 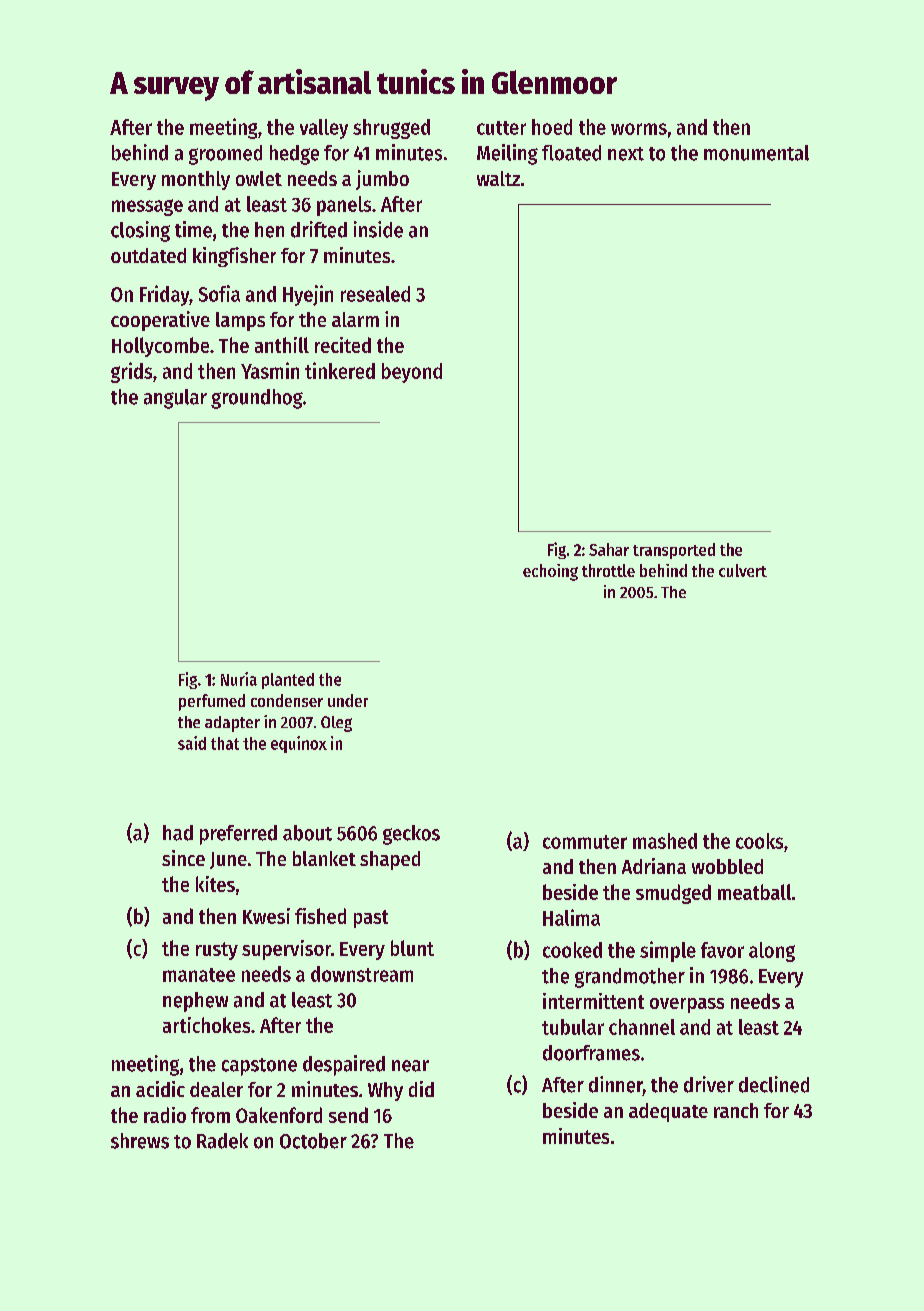 I want to click on adapter, so click(x=232, y=724).
